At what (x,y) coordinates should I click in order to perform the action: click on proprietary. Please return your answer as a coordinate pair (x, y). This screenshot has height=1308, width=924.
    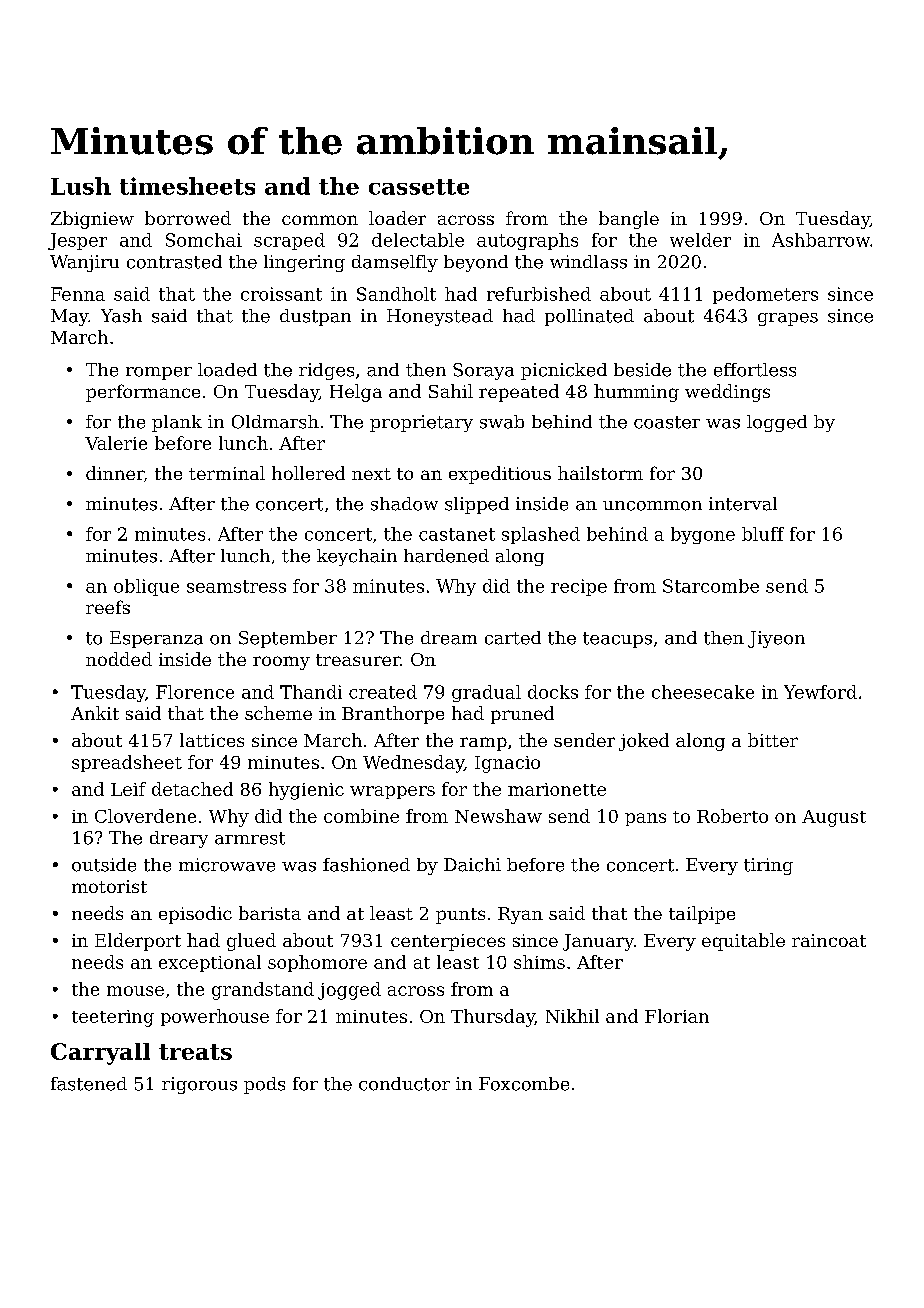
    Looking at the image, I should click on (421, 423).
